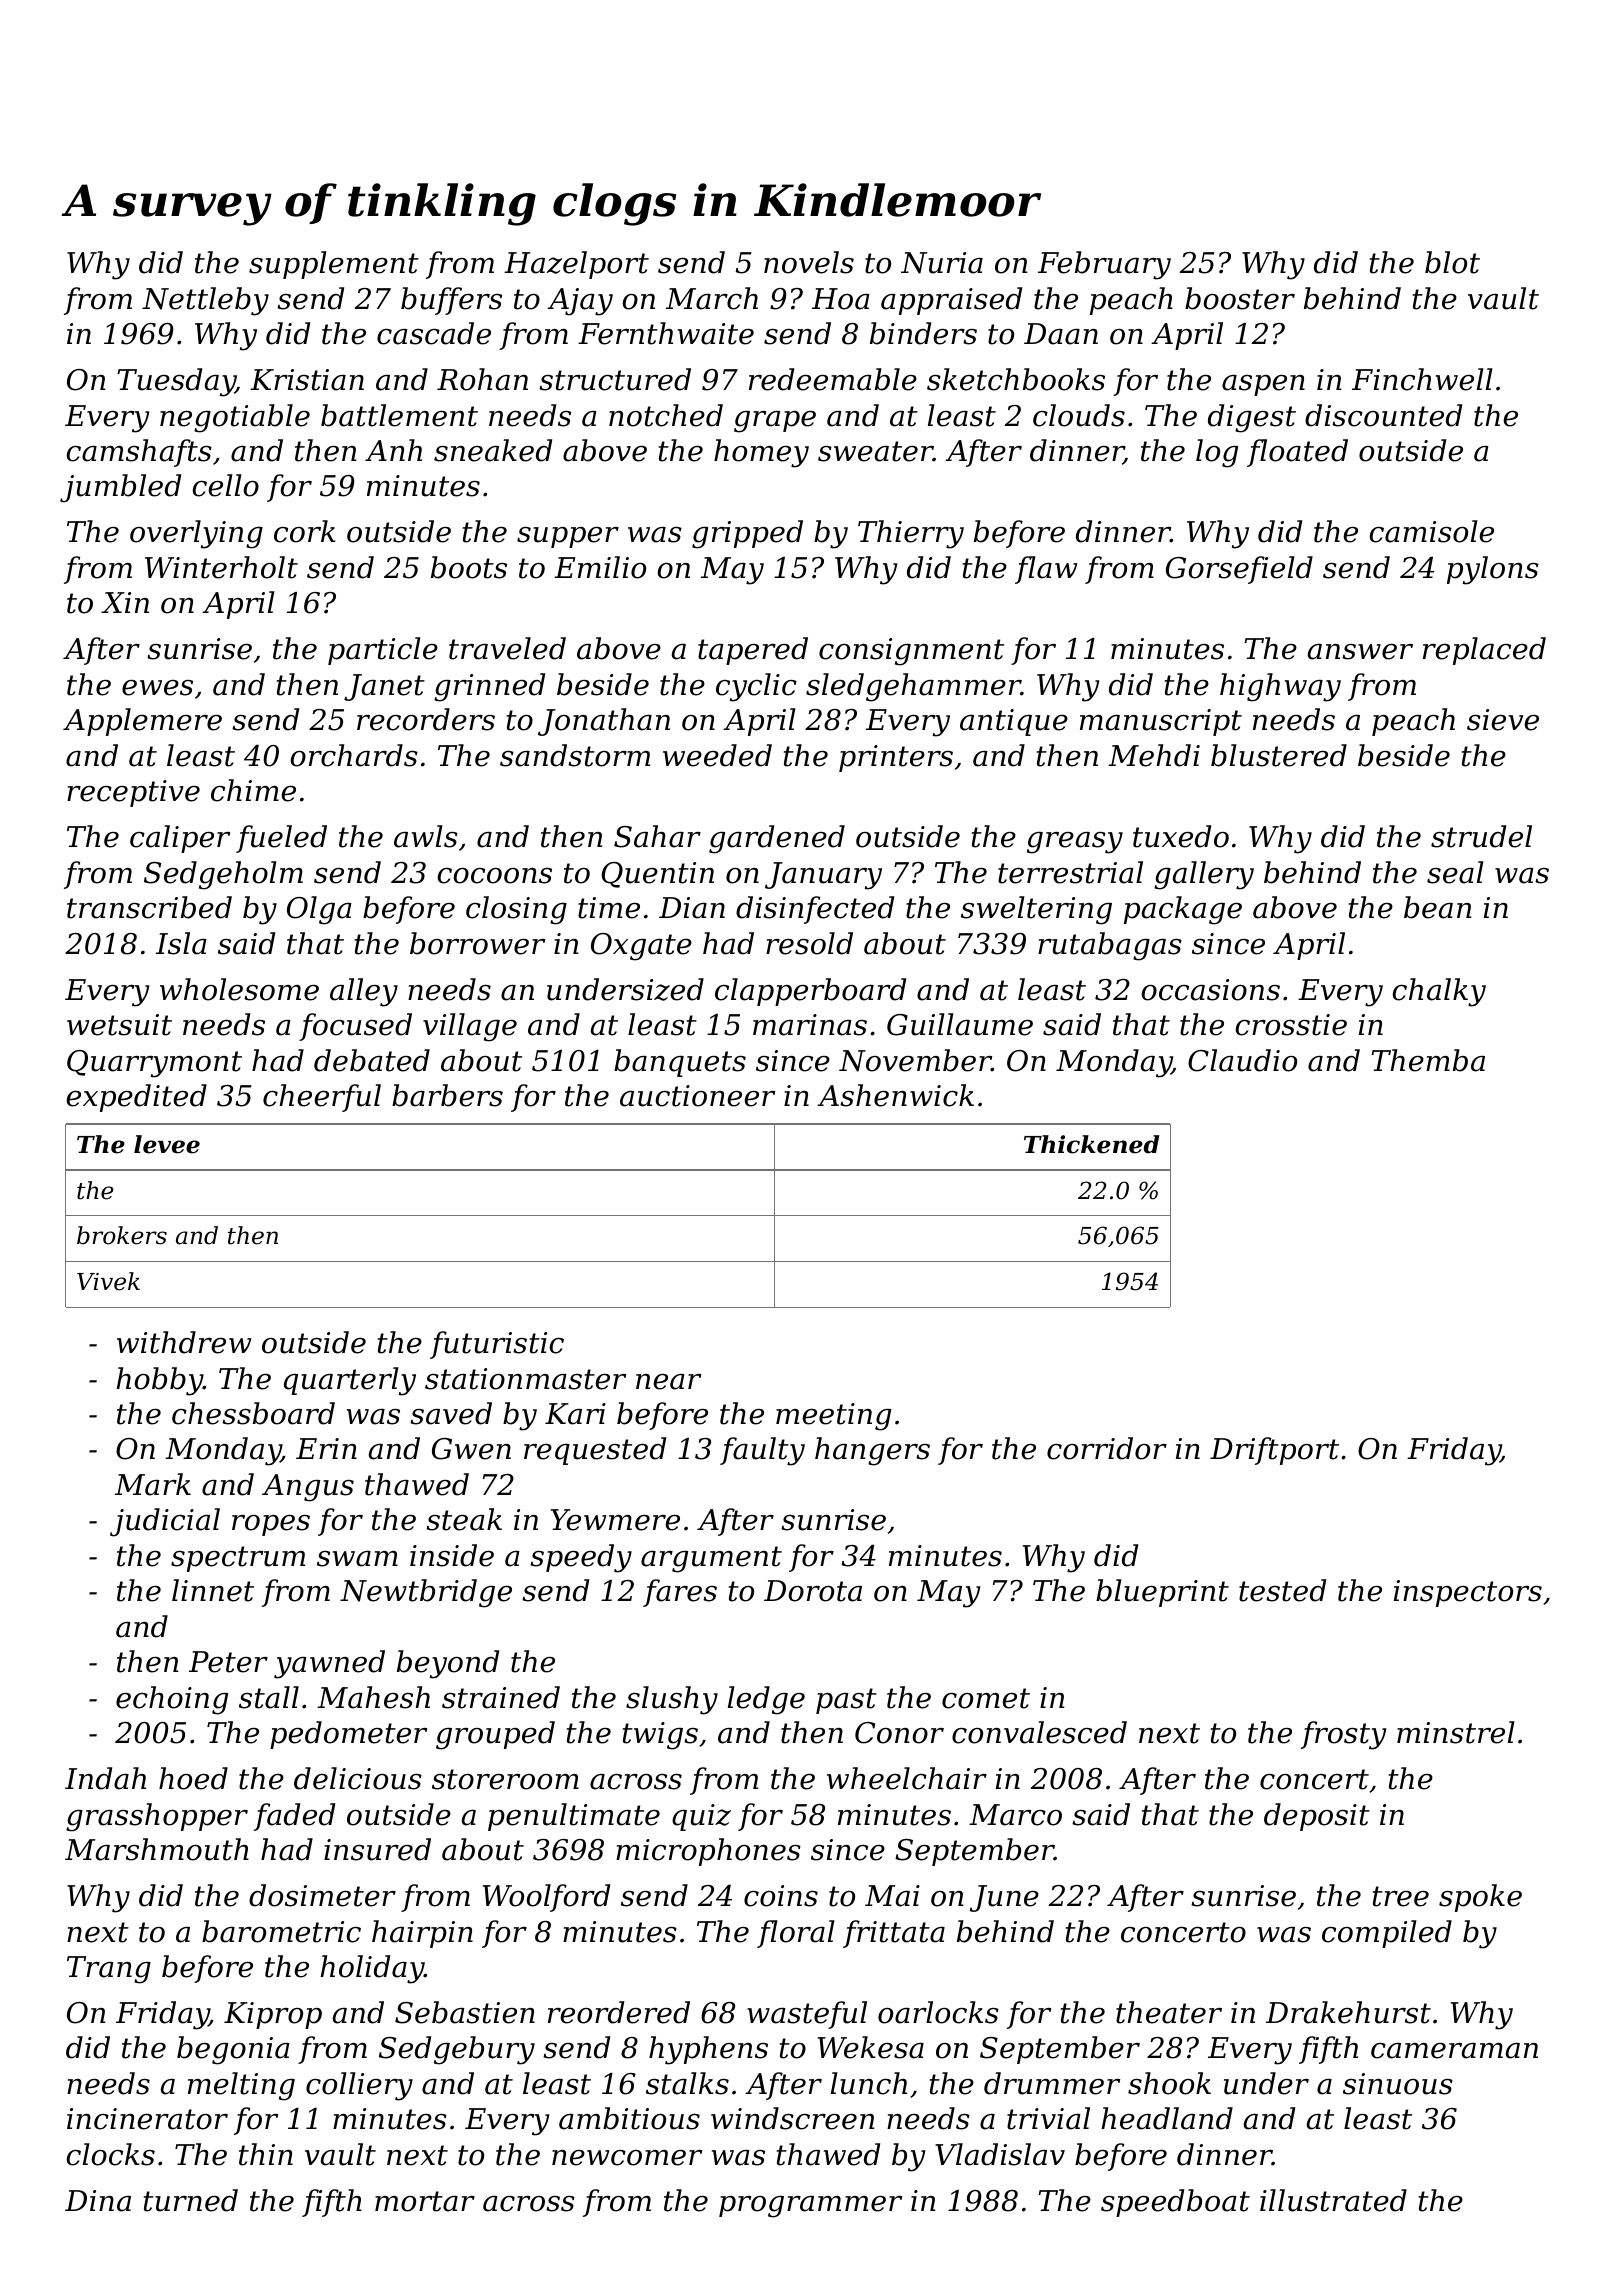  I want to click on thin, so click(266, 2154).
